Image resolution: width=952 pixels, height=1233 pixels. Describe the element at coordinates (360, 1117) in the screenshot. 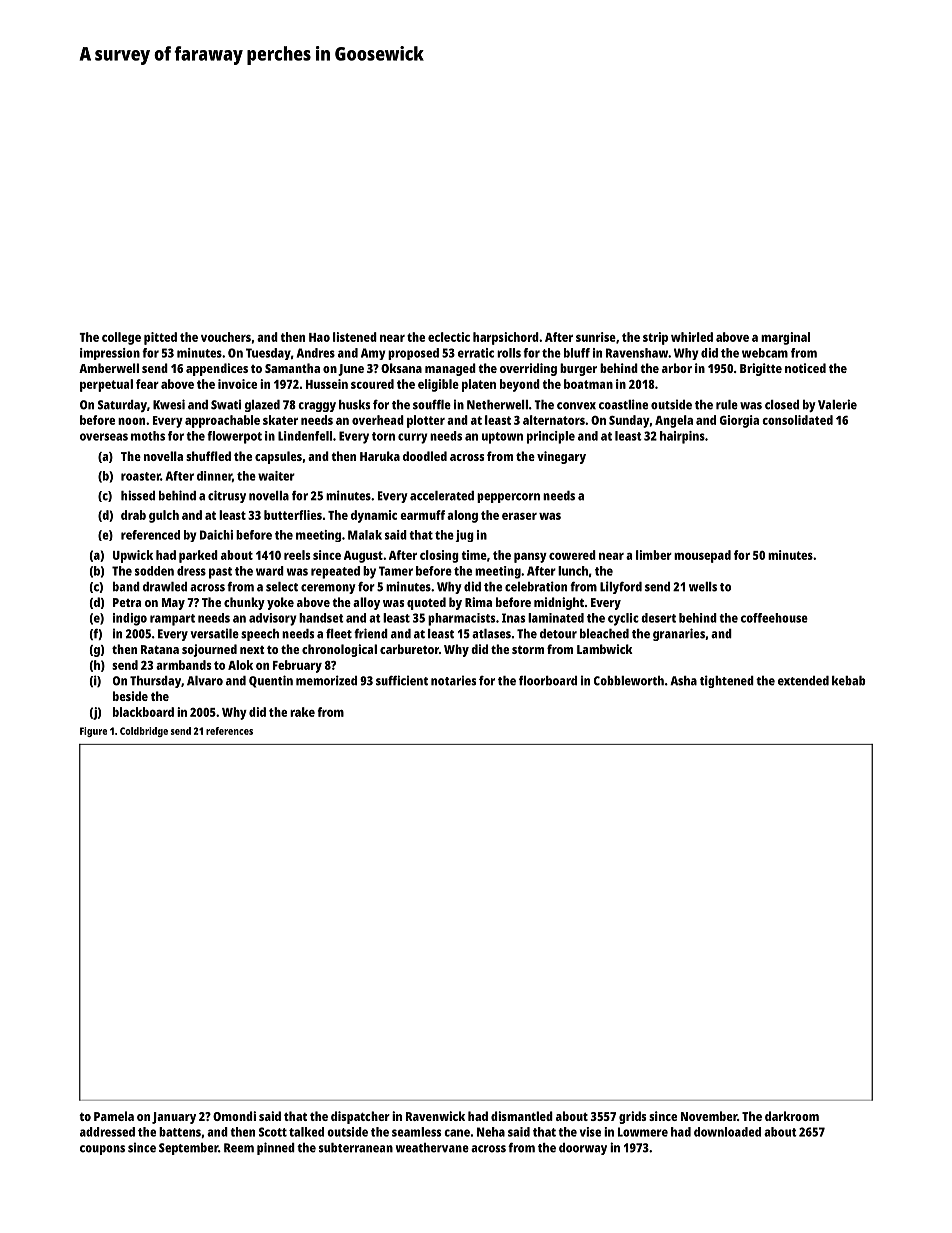

I see `dispatcher` at that location.
